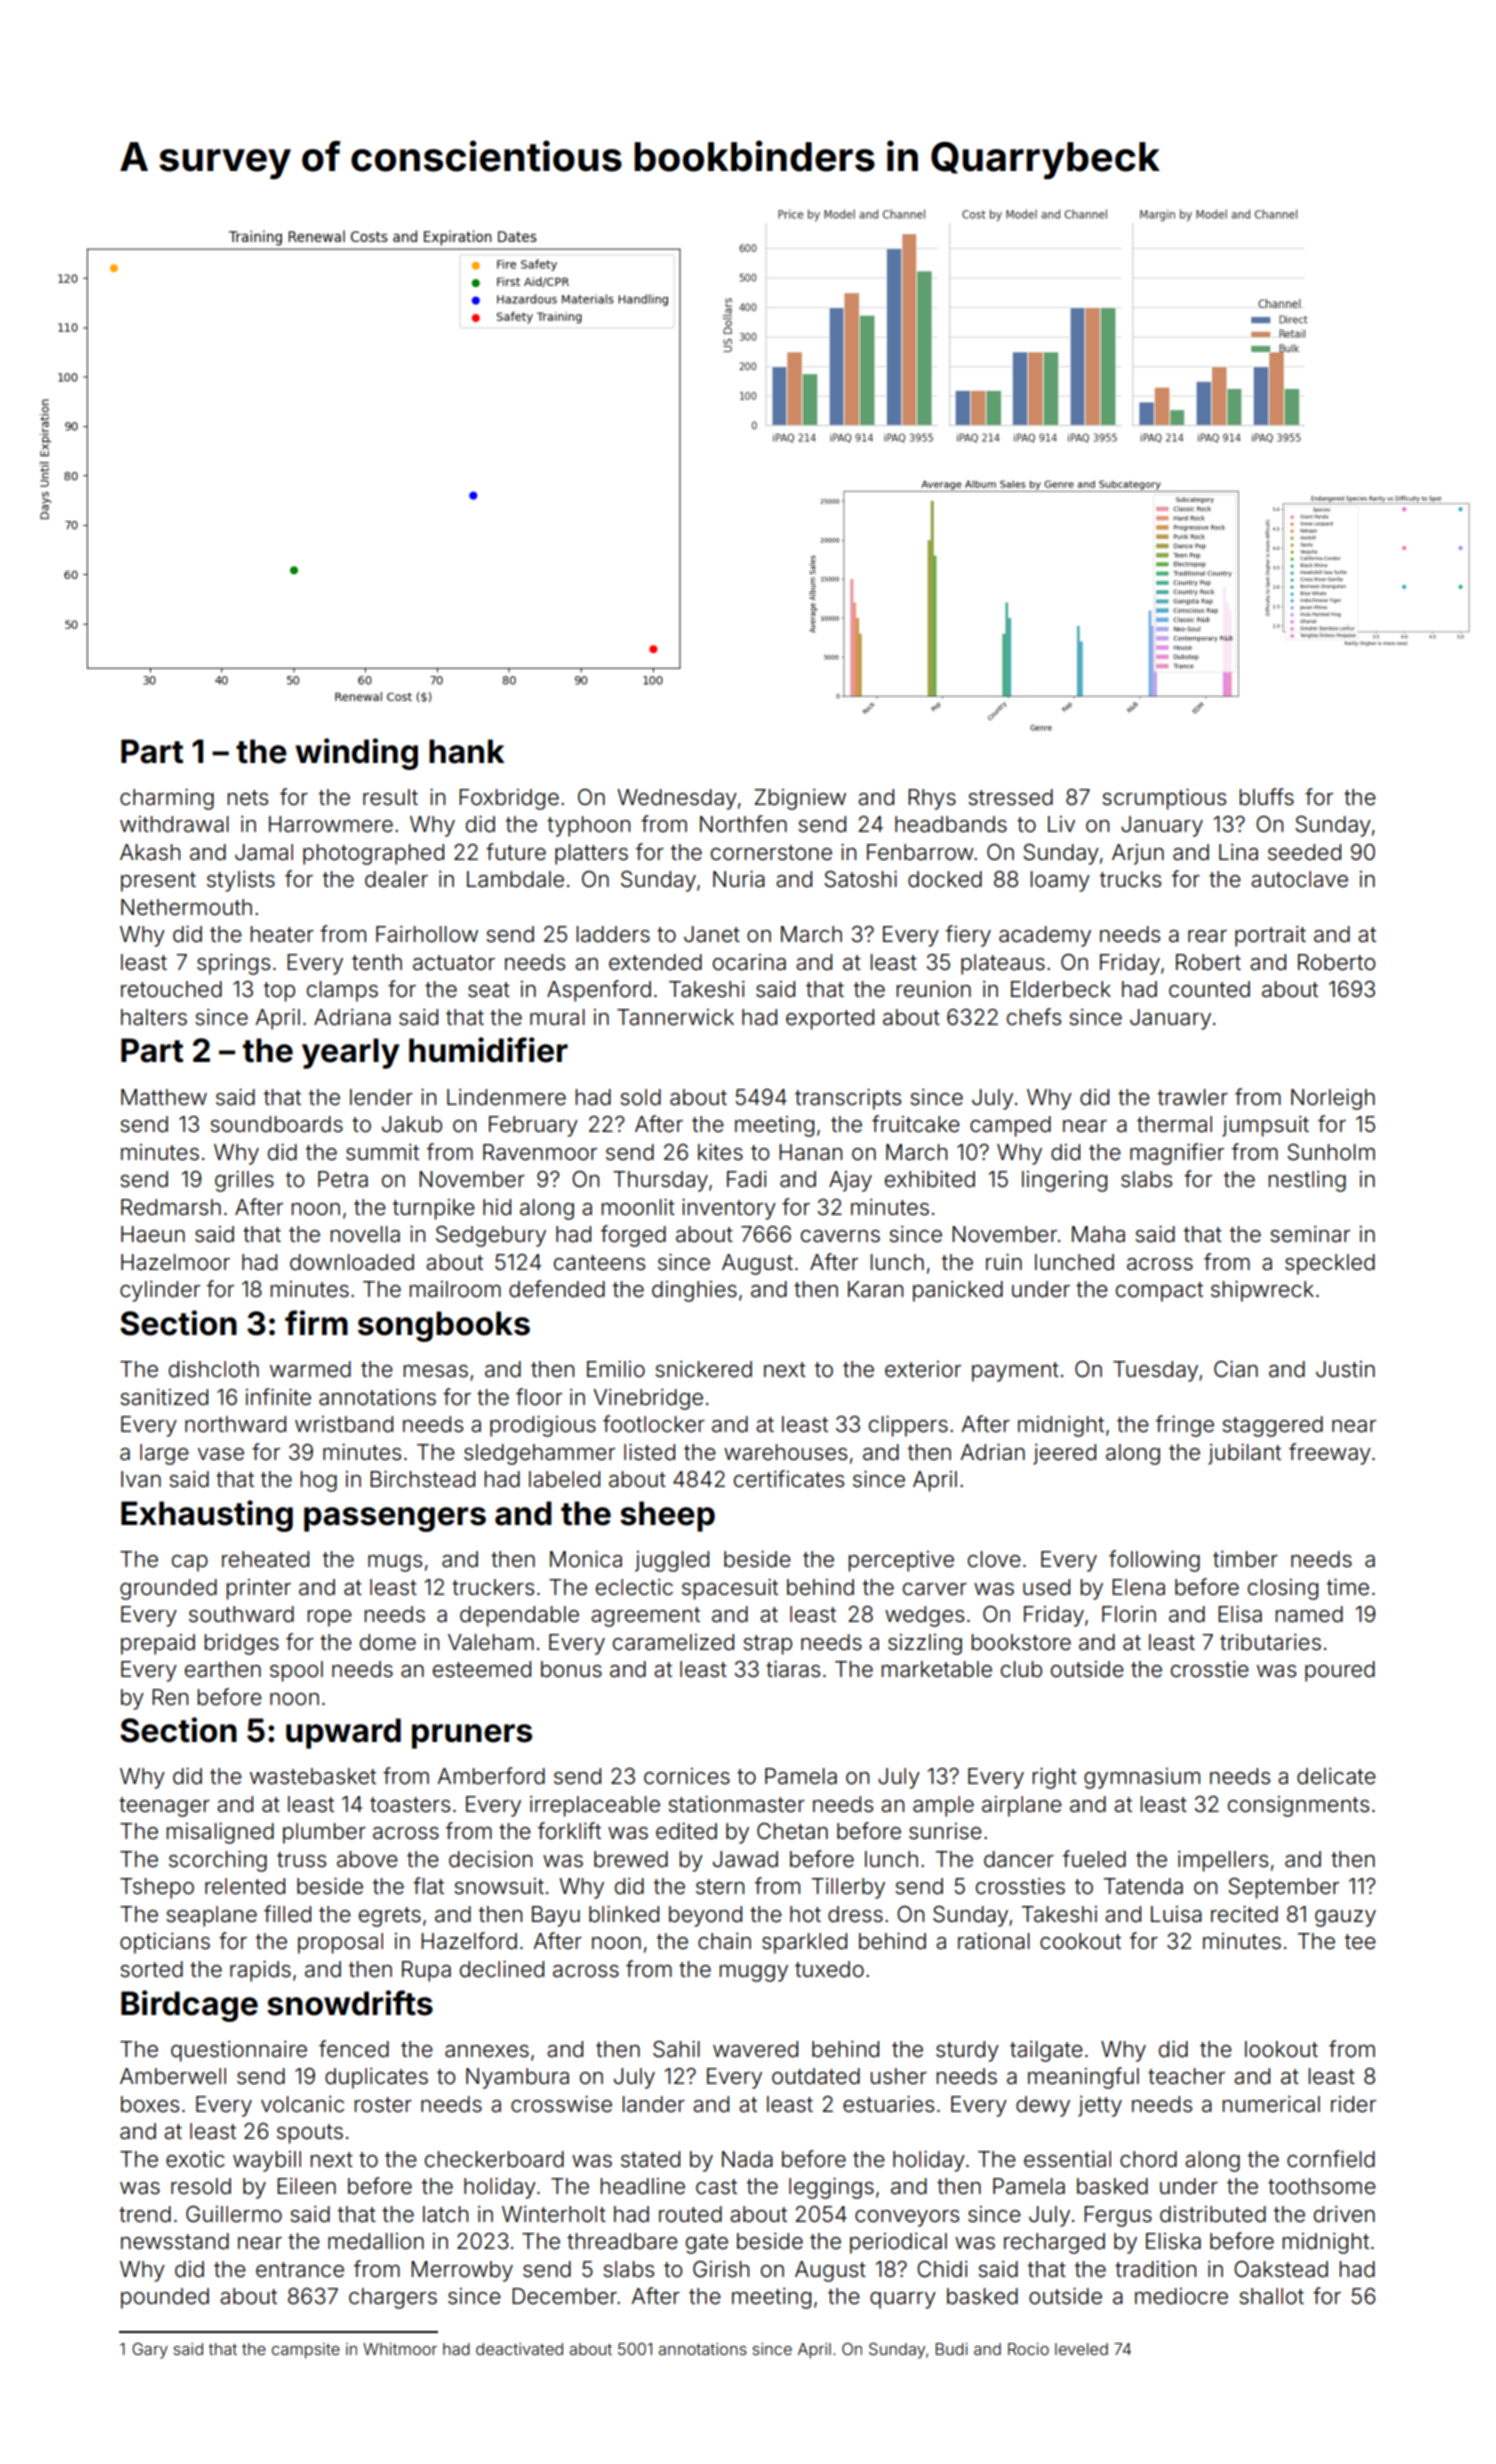 The height and width of the page is (2464, 1496). What do you see at coordinates (793, 1669) in the page?
I see `tiaras` at bounding box center [793, 1669].
